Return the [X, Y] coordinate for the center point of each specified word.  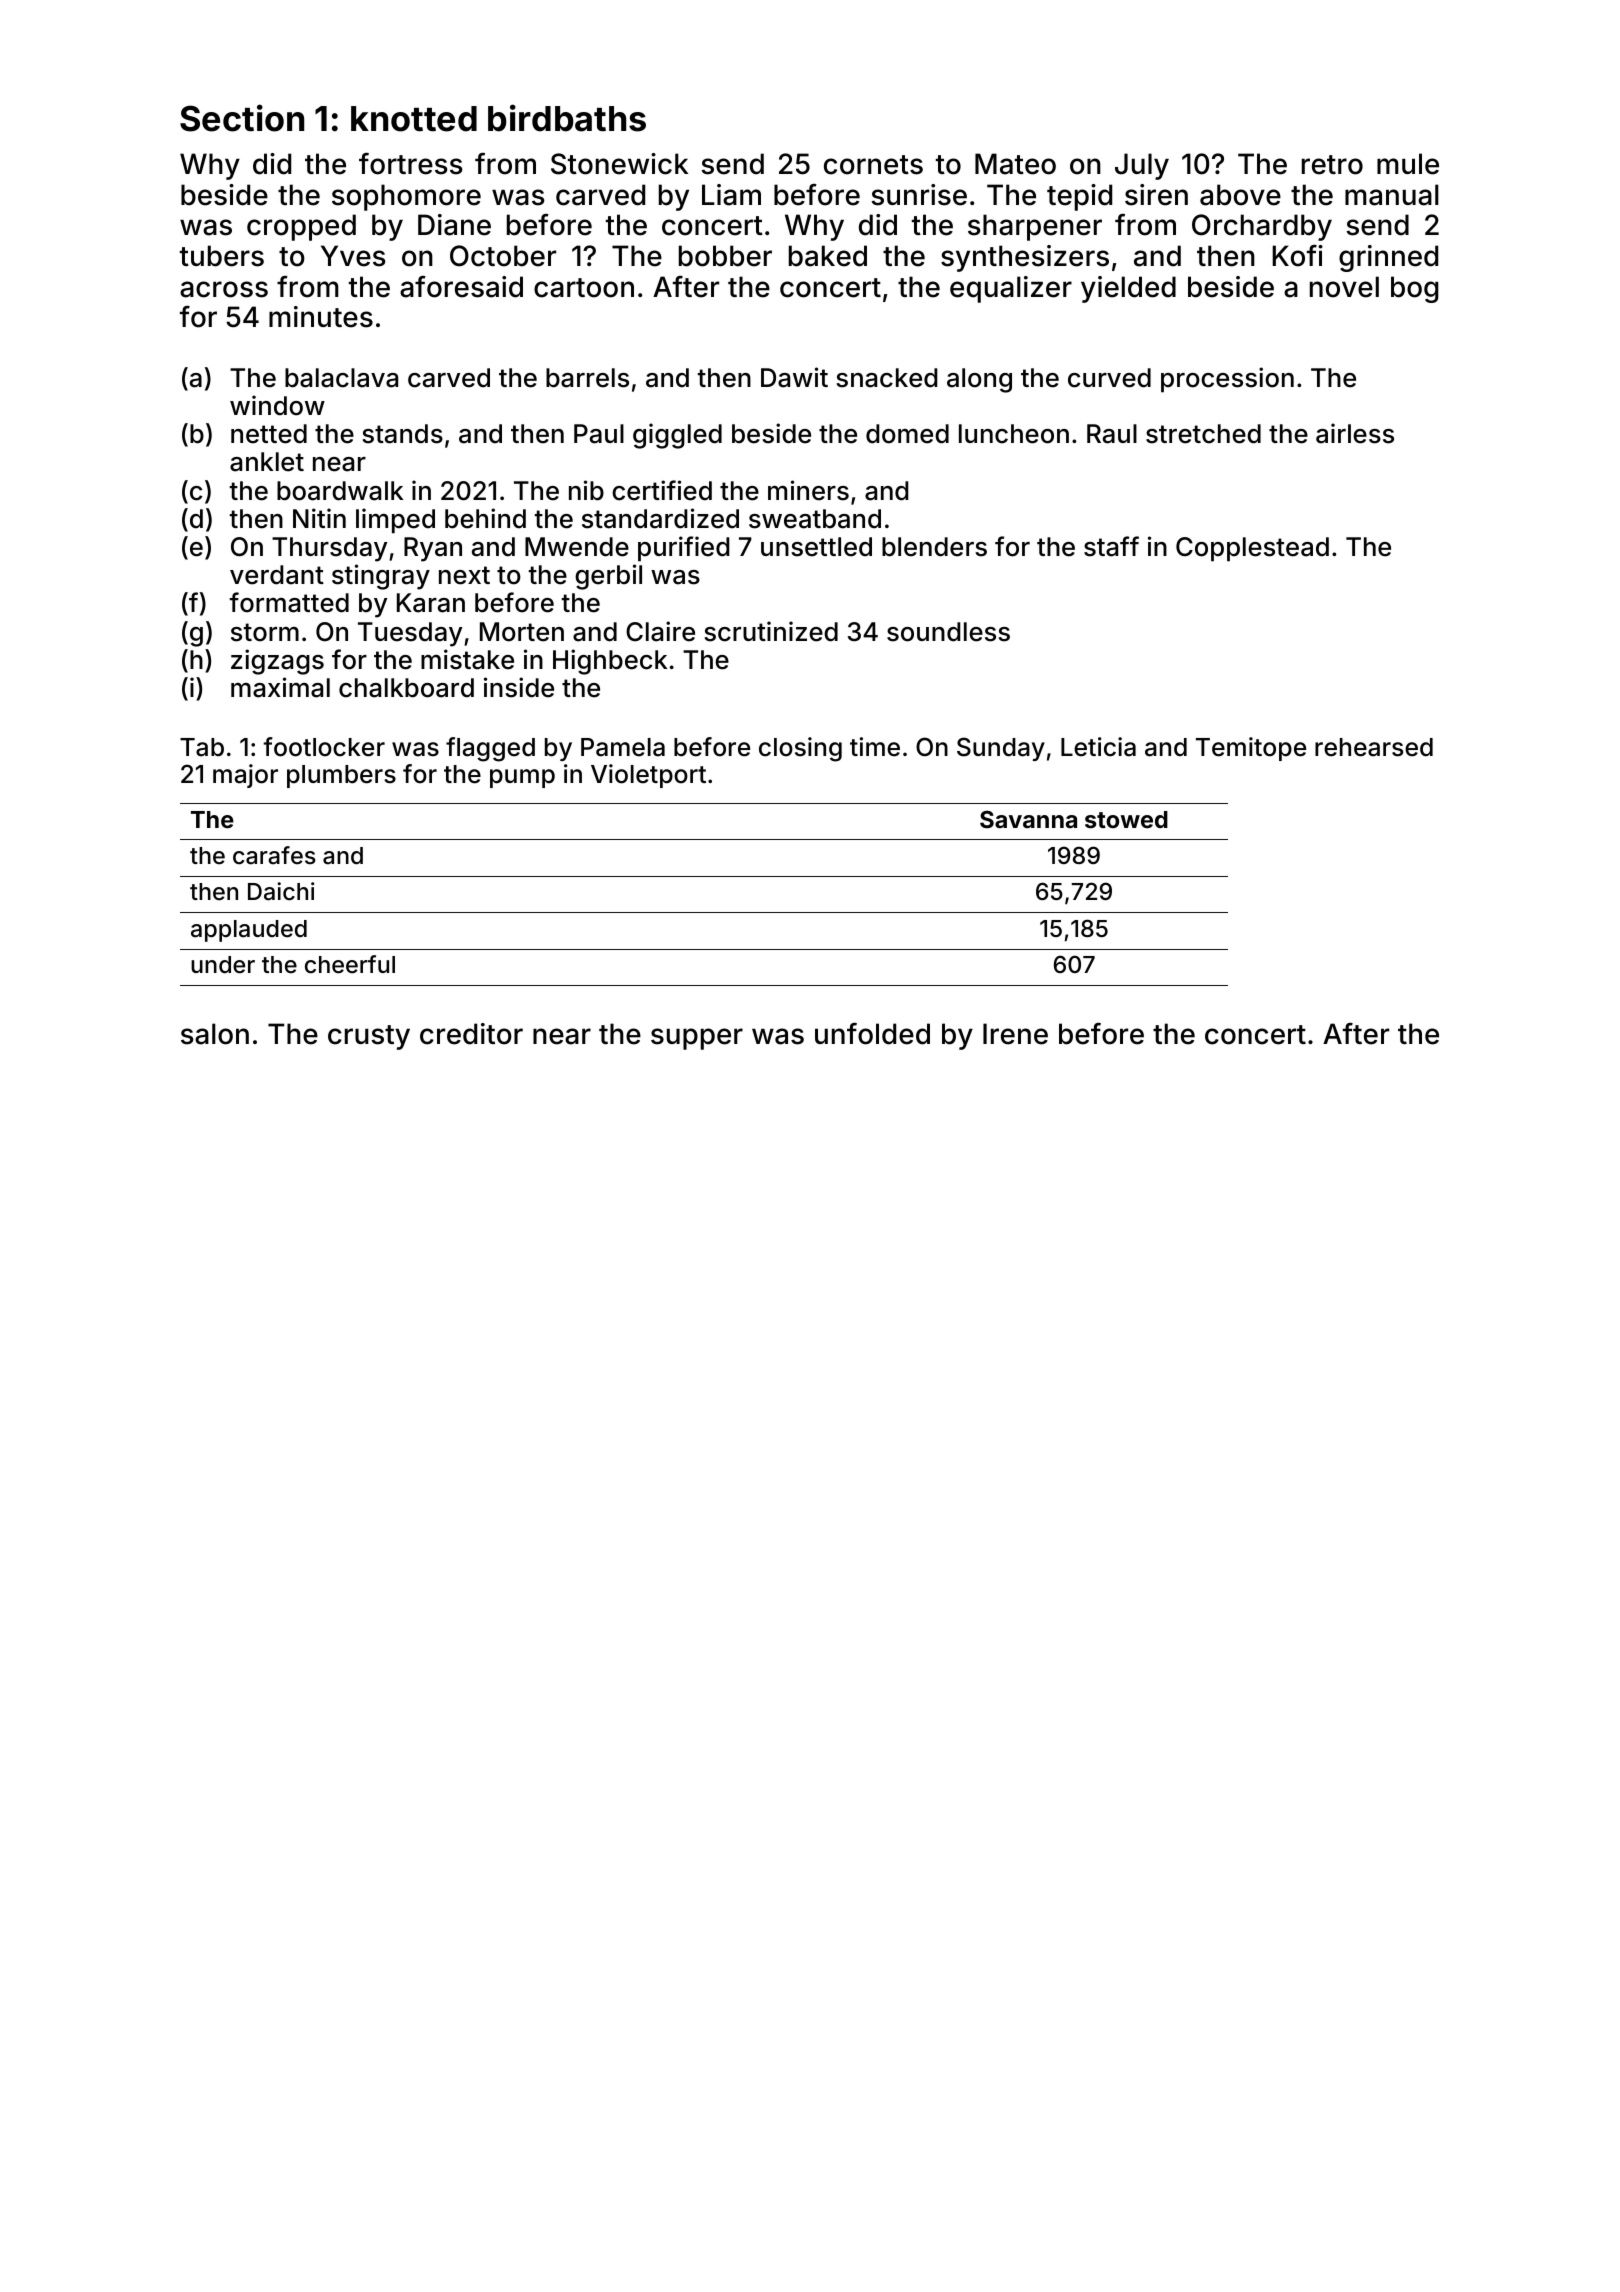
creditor [471, 1034]
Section [242, 118]
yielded [1128, 289]
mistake [467, 659]
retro [1332, 165]
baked [828, 256]
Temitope [1251, 749]
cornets [873, 165]
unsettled [816, 547]
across [224, 289]
